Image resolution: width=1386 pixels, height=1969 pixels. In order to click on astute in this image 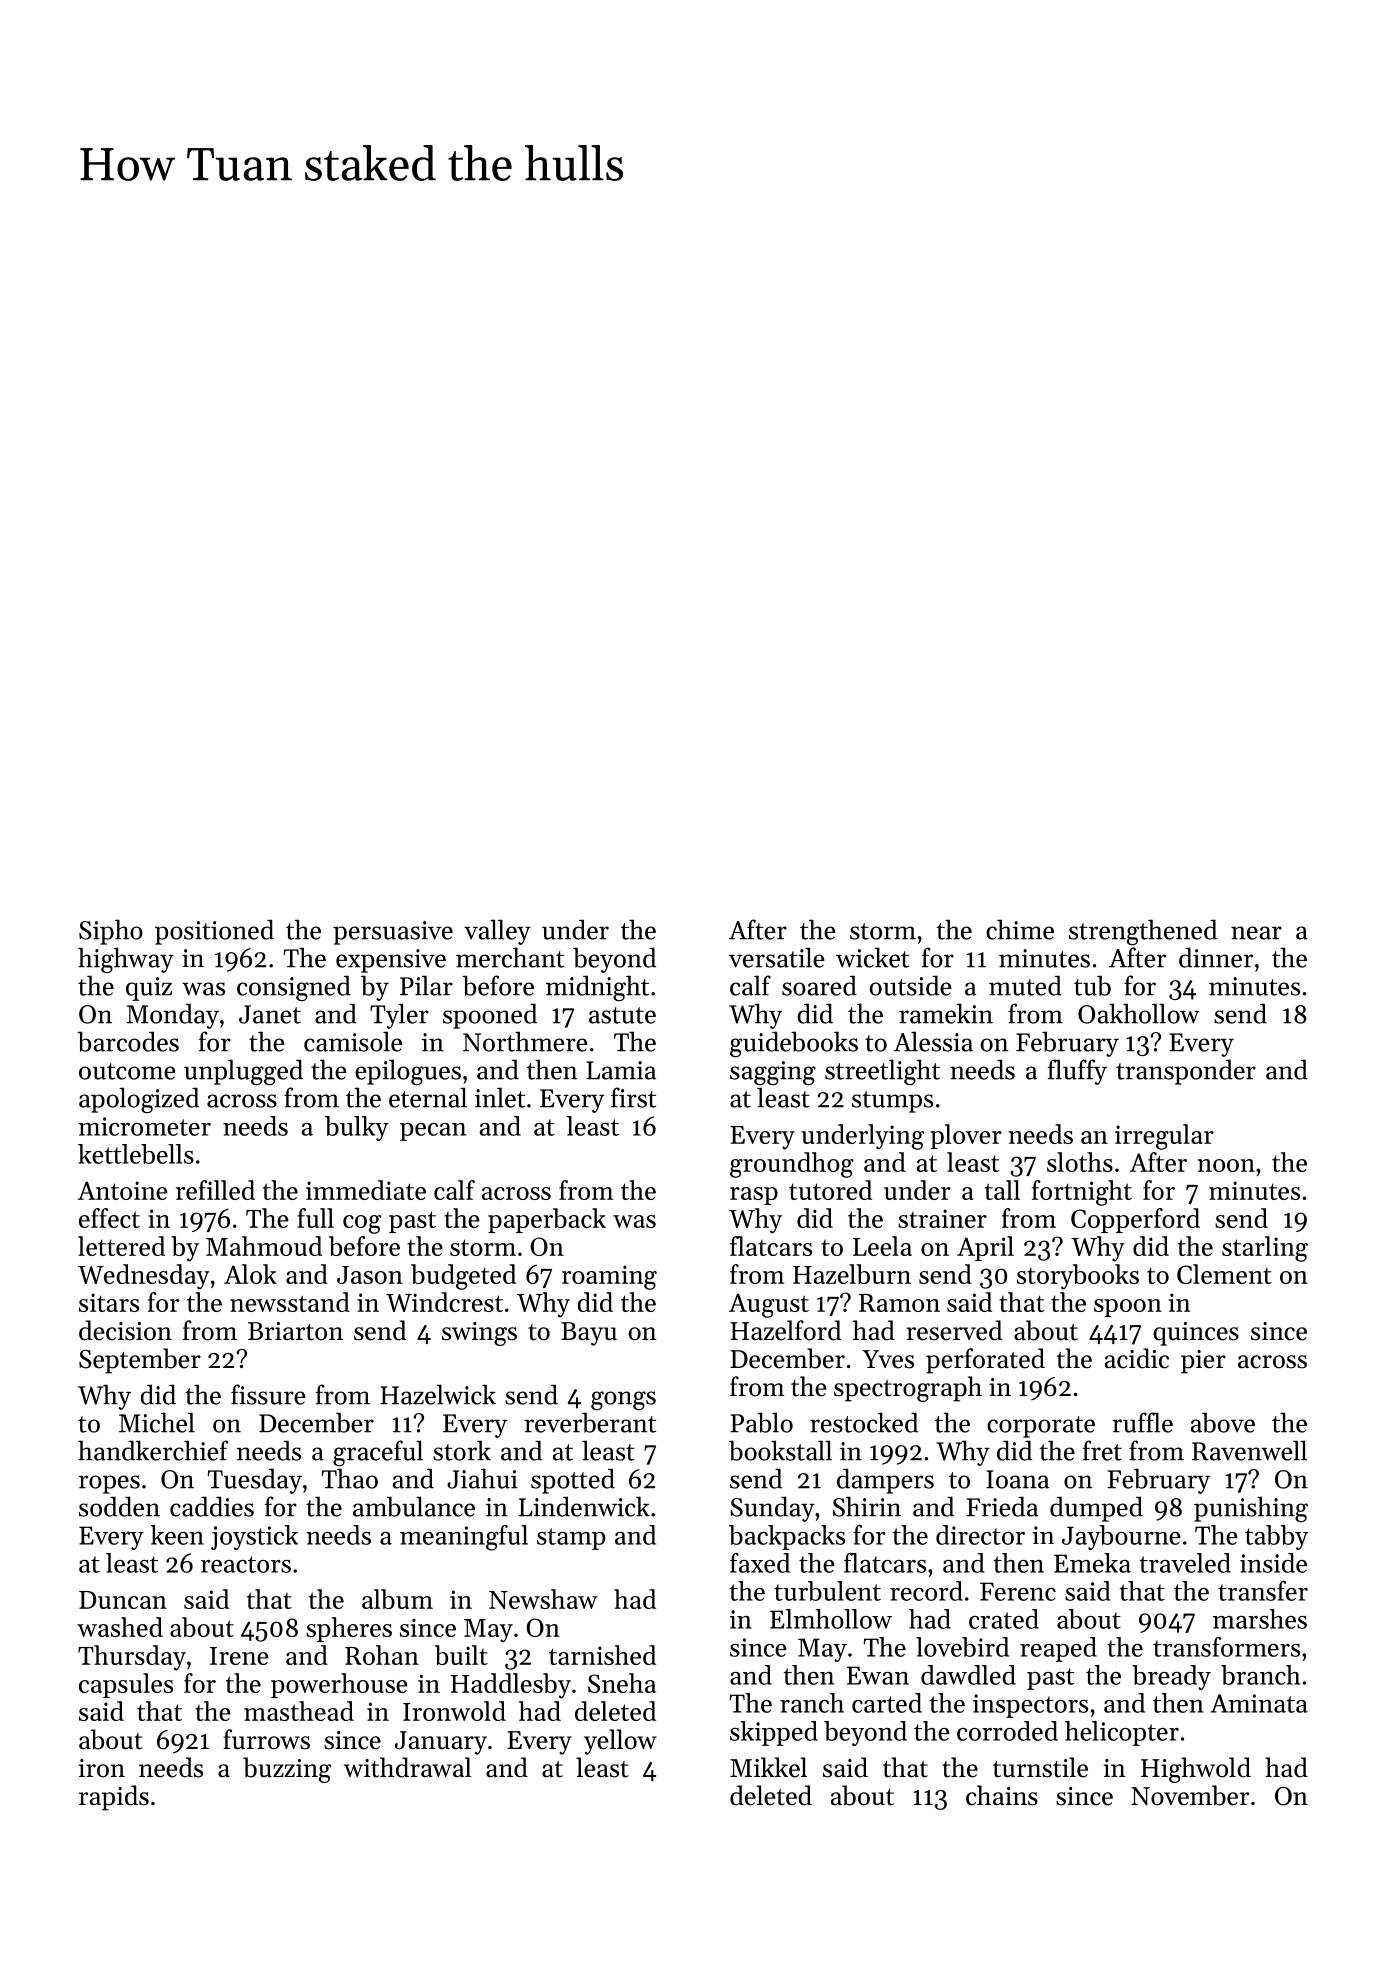, I will do `click(622, 1015)`.
